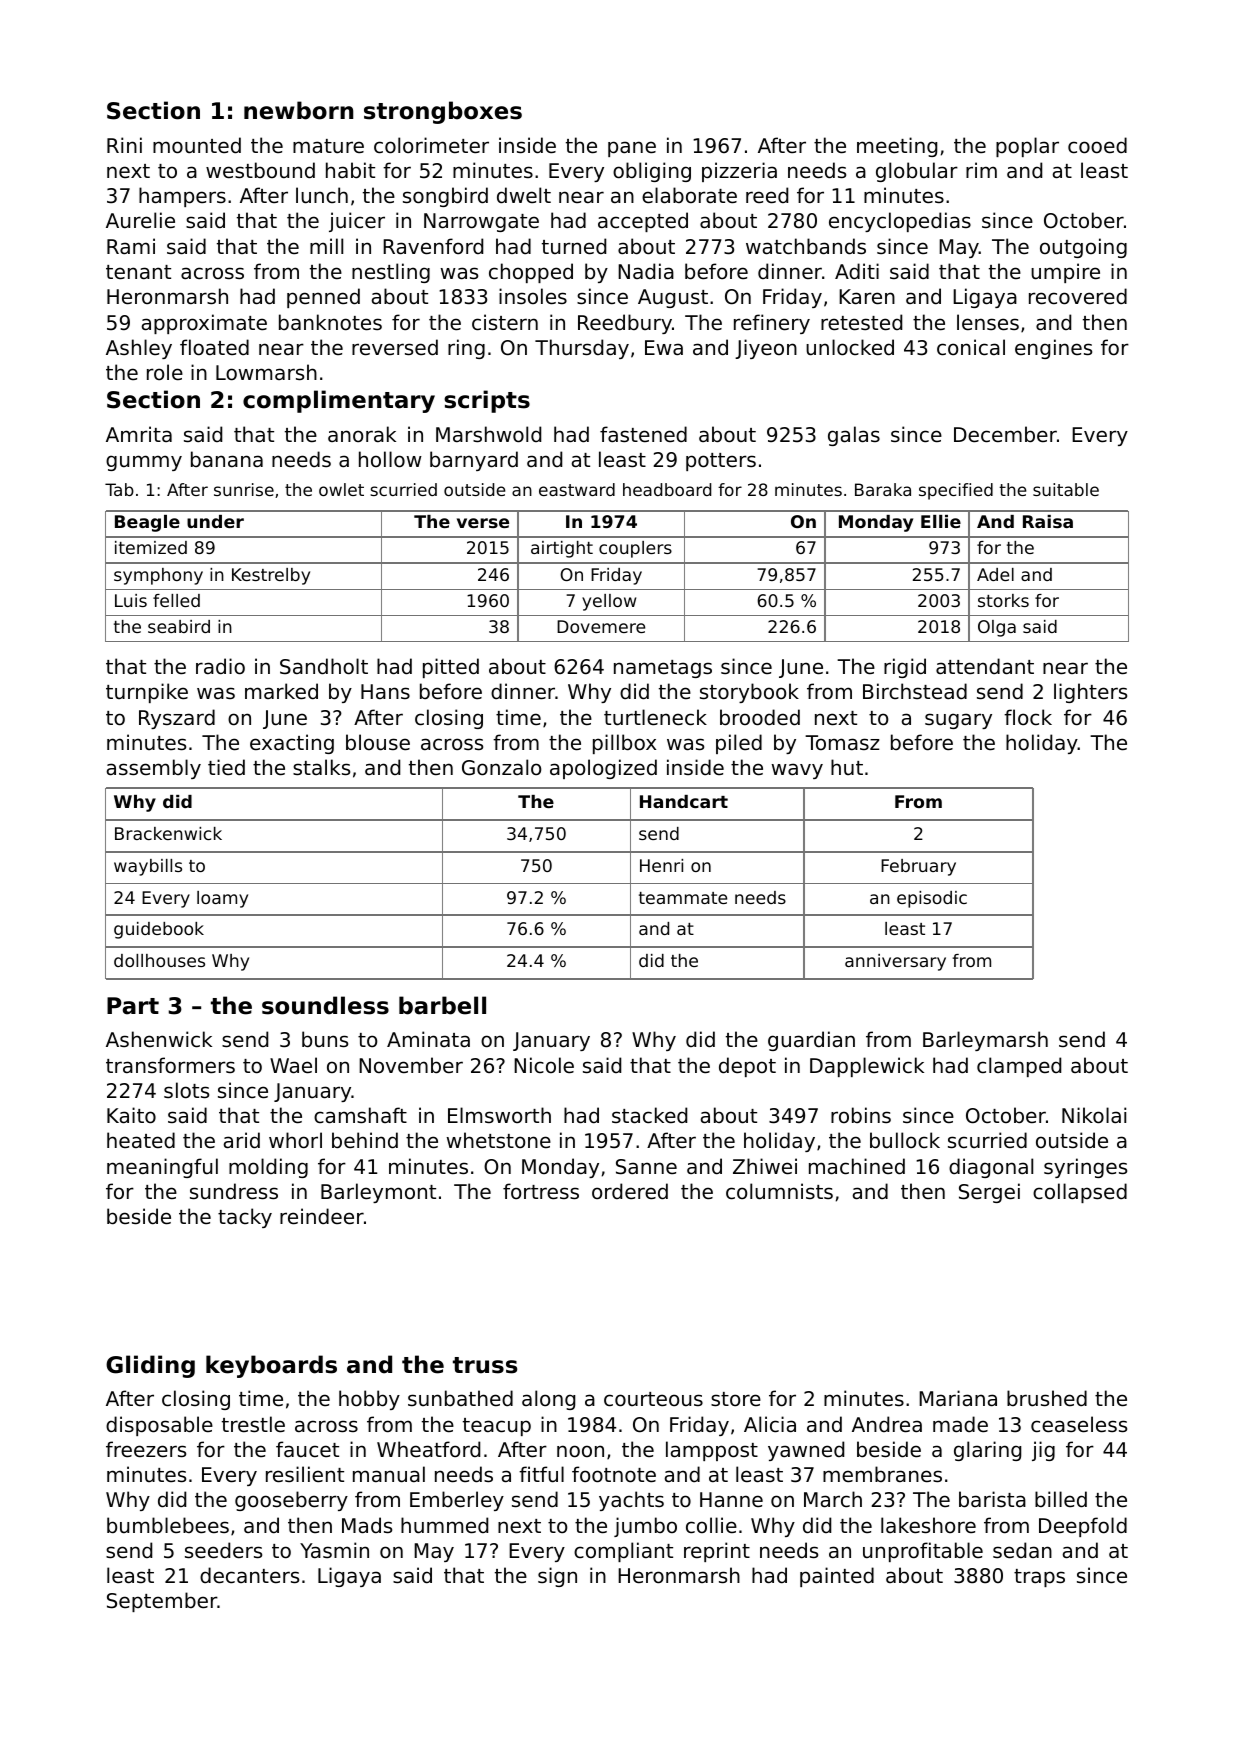 The height and width of the screenshot is (1745, 1234). Describe the element at coordinates (443, 112) in the screenshot. I see `strongboxes` at that location.
